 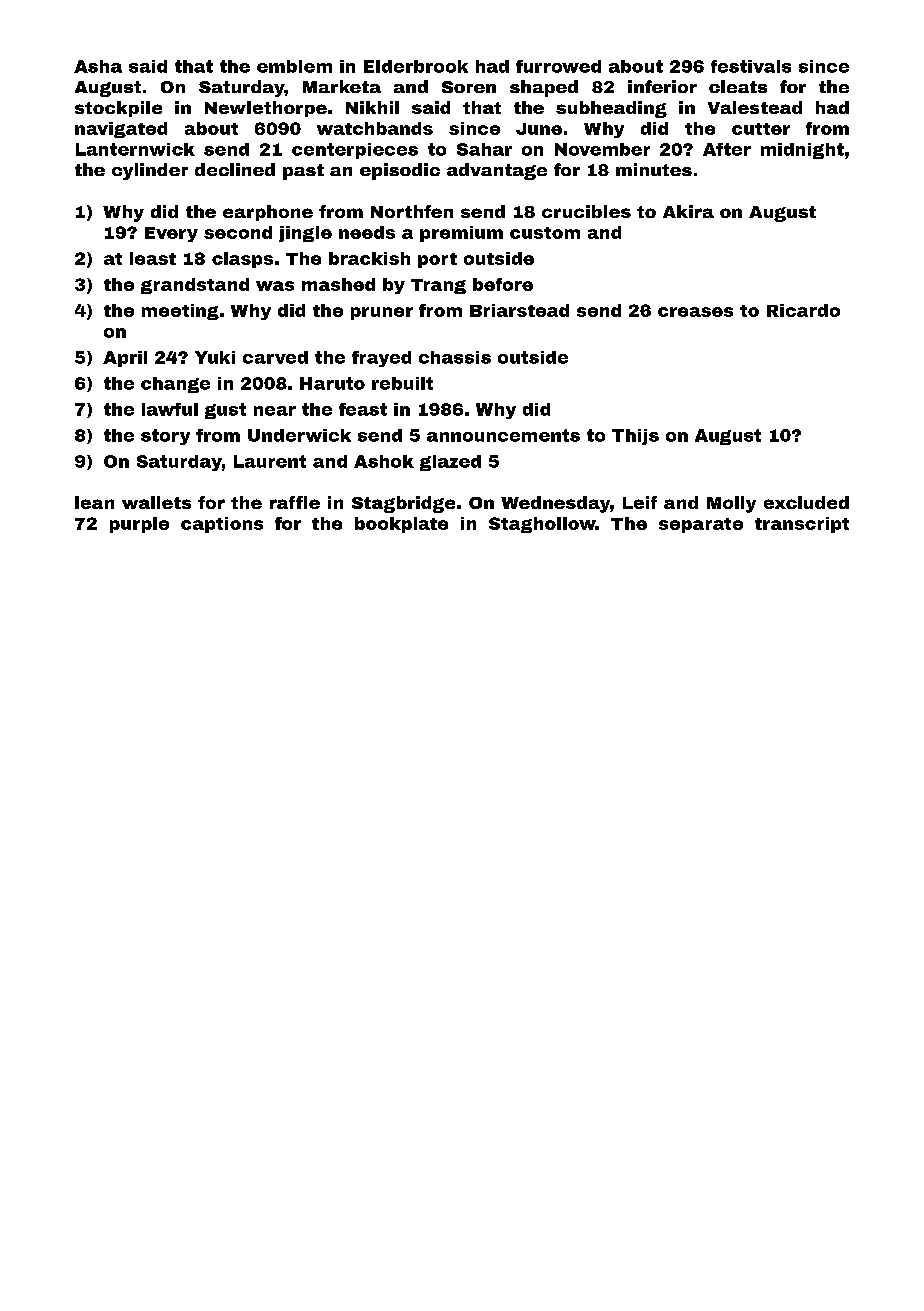 I want to click on festivals, so click(x=751, y=66).
